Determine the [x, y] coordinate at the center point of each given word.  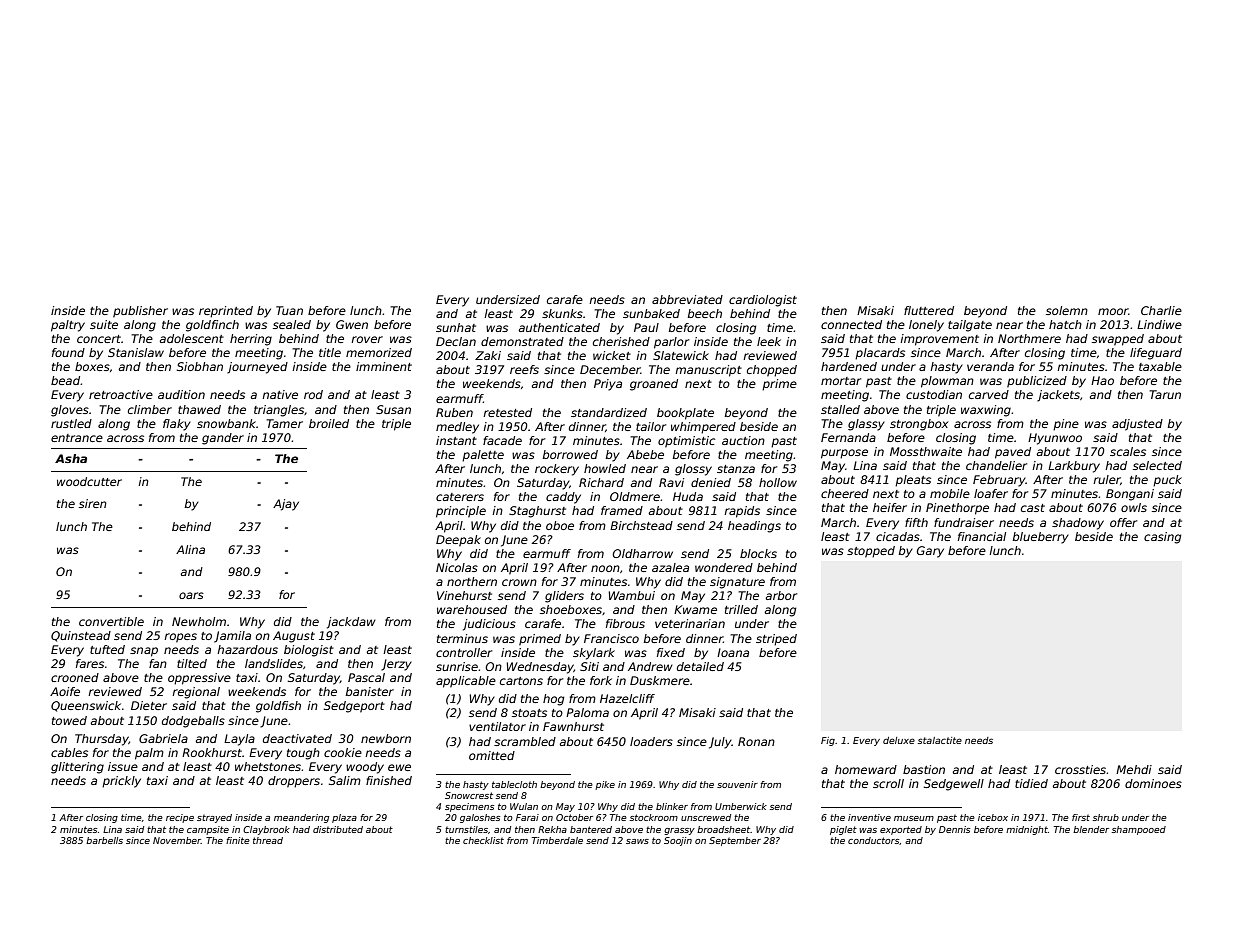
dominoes [1153, 783]
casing [1162, 538]
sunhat [456, 327]
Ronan [756, 741]
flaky [177, 425]
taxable [1160, 366]
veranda [990, 366]
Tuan [289, 310]
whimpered [703, 428]
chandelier [996, 465]
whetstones [268, 766]
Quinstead [81, 636]
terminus [462, 638]
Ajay [286, 505]
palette [483, 456]
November [177, 840]
